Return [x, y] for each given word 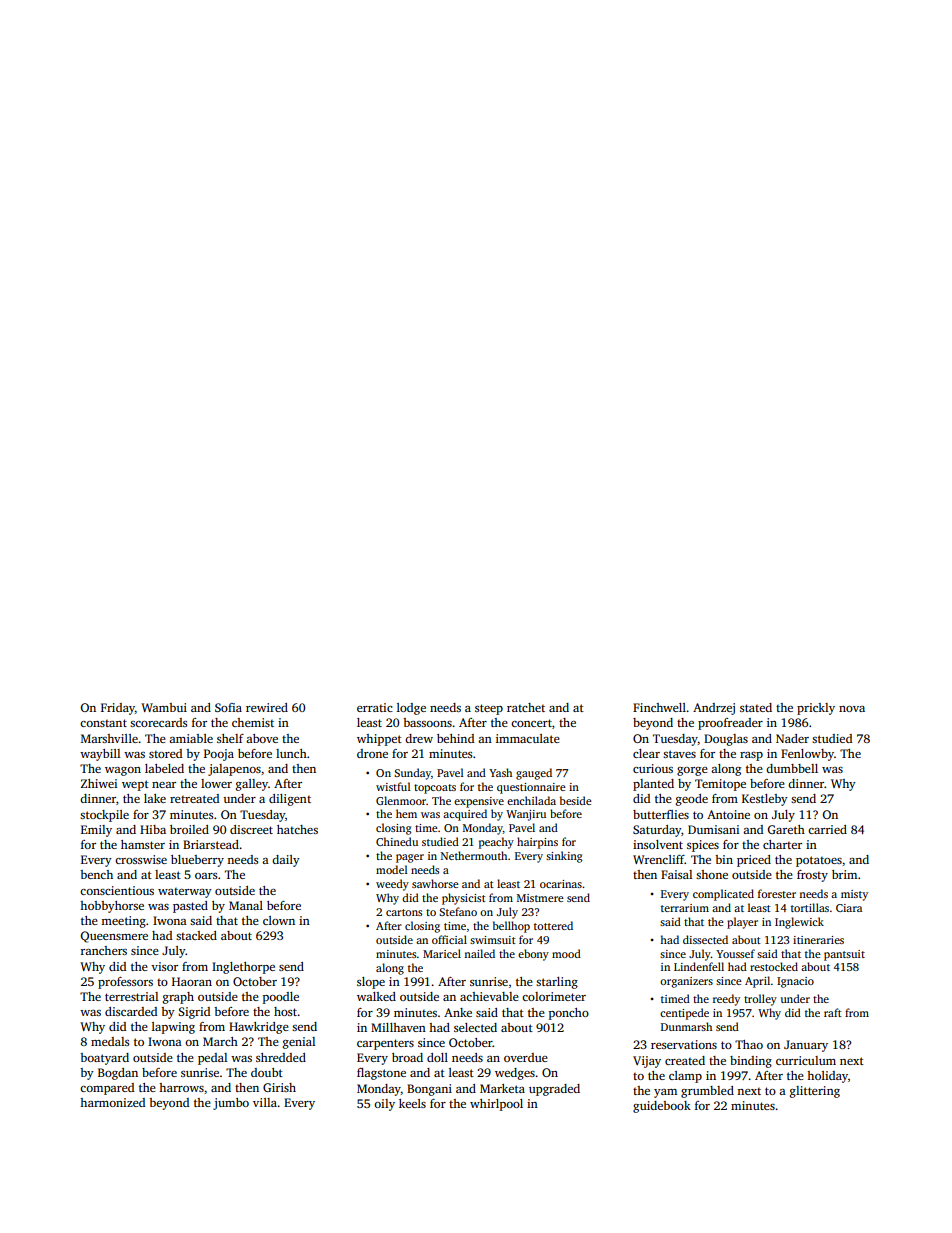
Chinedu [397, 841]
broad [407, 1057]
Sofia [228, 707]
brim [844, 874]
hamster [143, 844]
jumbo [231, 1104]
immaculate [528, 738]
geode [692, 800]
